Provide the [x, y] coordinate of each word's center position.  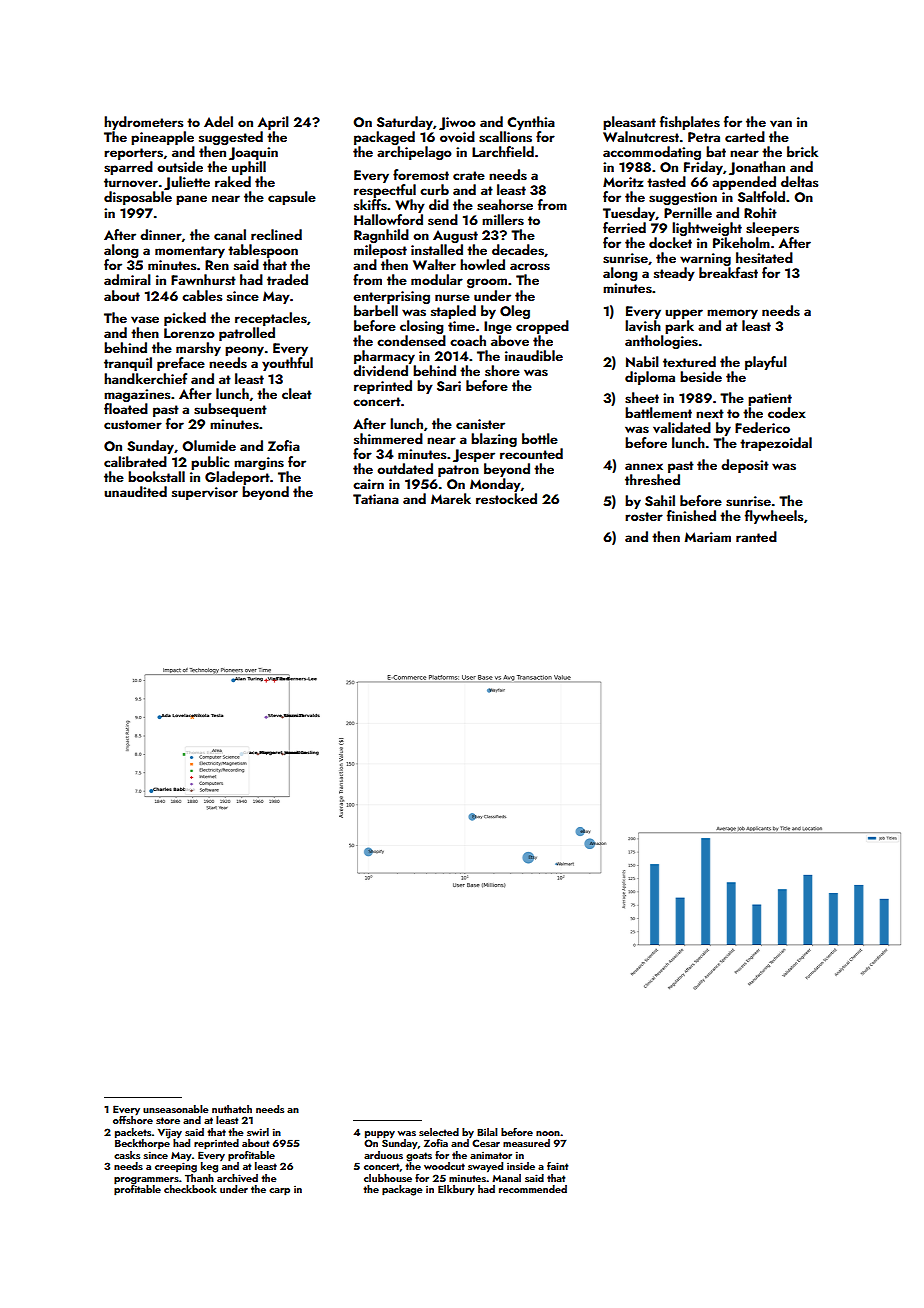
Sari [449, 386]
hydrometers [143, 123]
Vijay [170, 1133]
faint [557, 1166]
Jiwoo [457, 123]
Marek [451, 498]
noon [548, 1133]
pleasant [629, 123]
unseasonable [176, 1109]
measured [526, 1143]
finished [691, 516]
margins [259, 463]
